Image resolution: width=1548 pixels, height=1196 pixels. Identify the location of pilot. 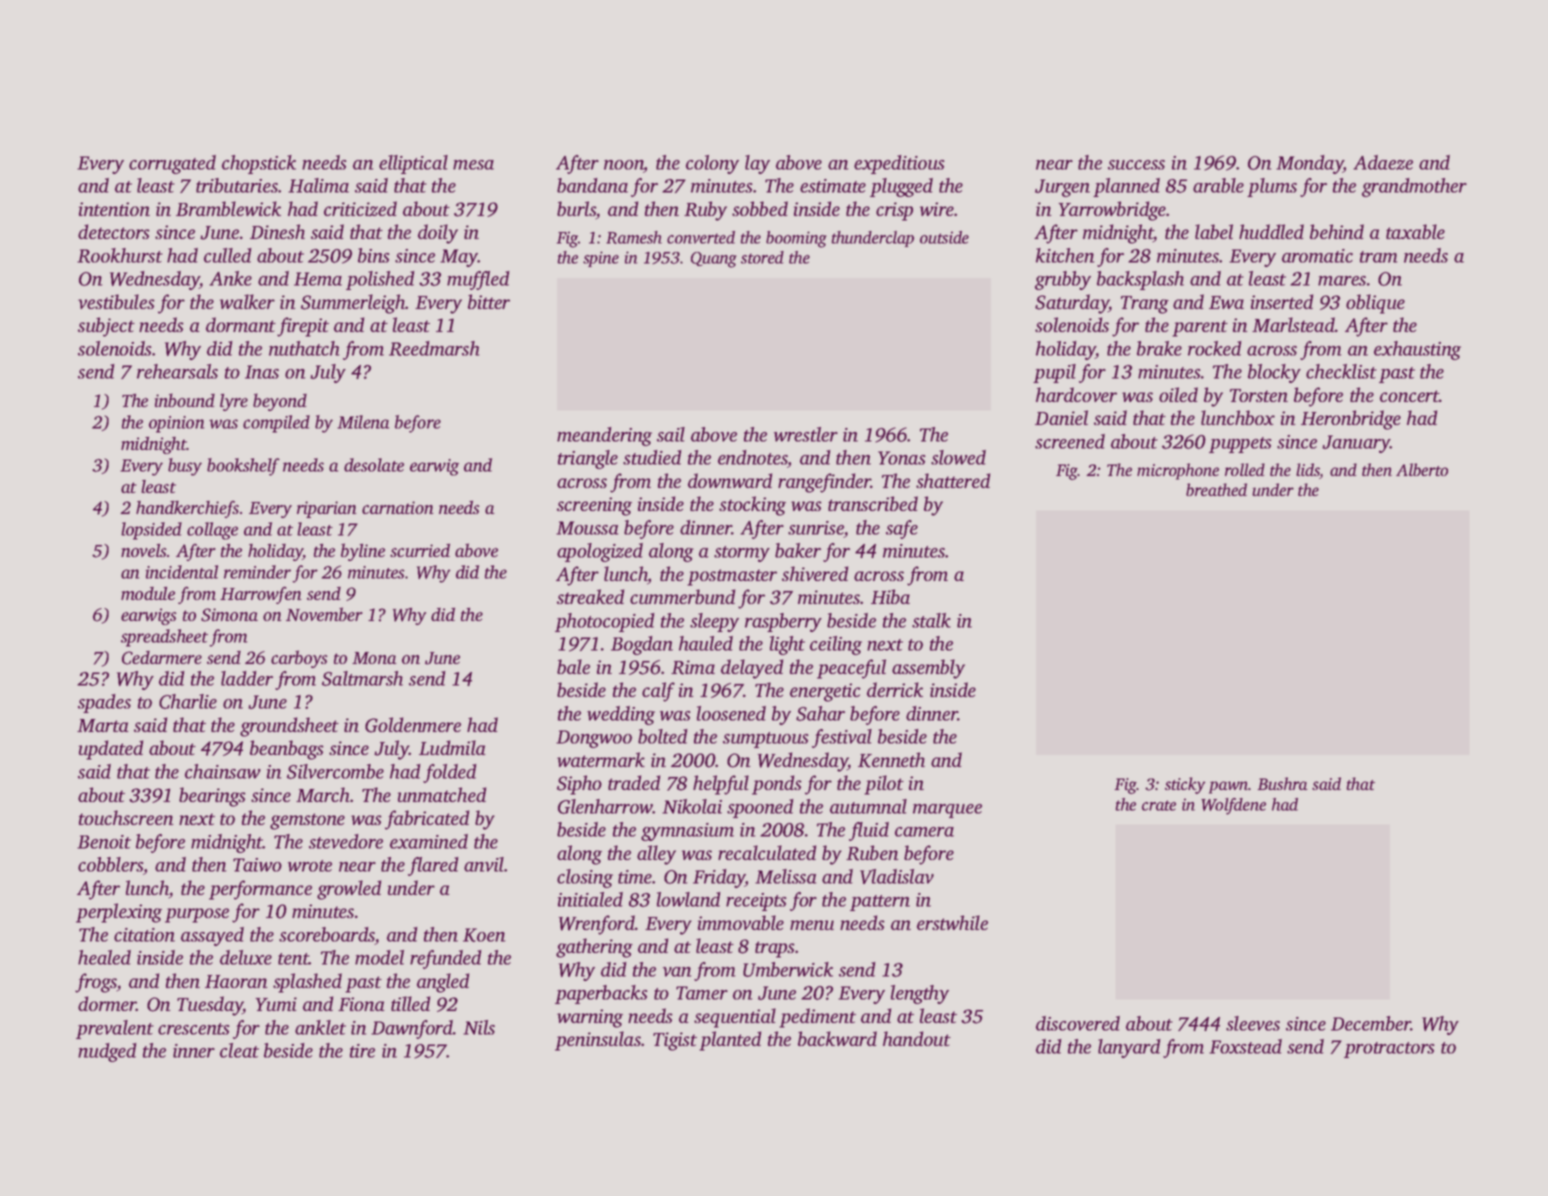
(884, 785).
